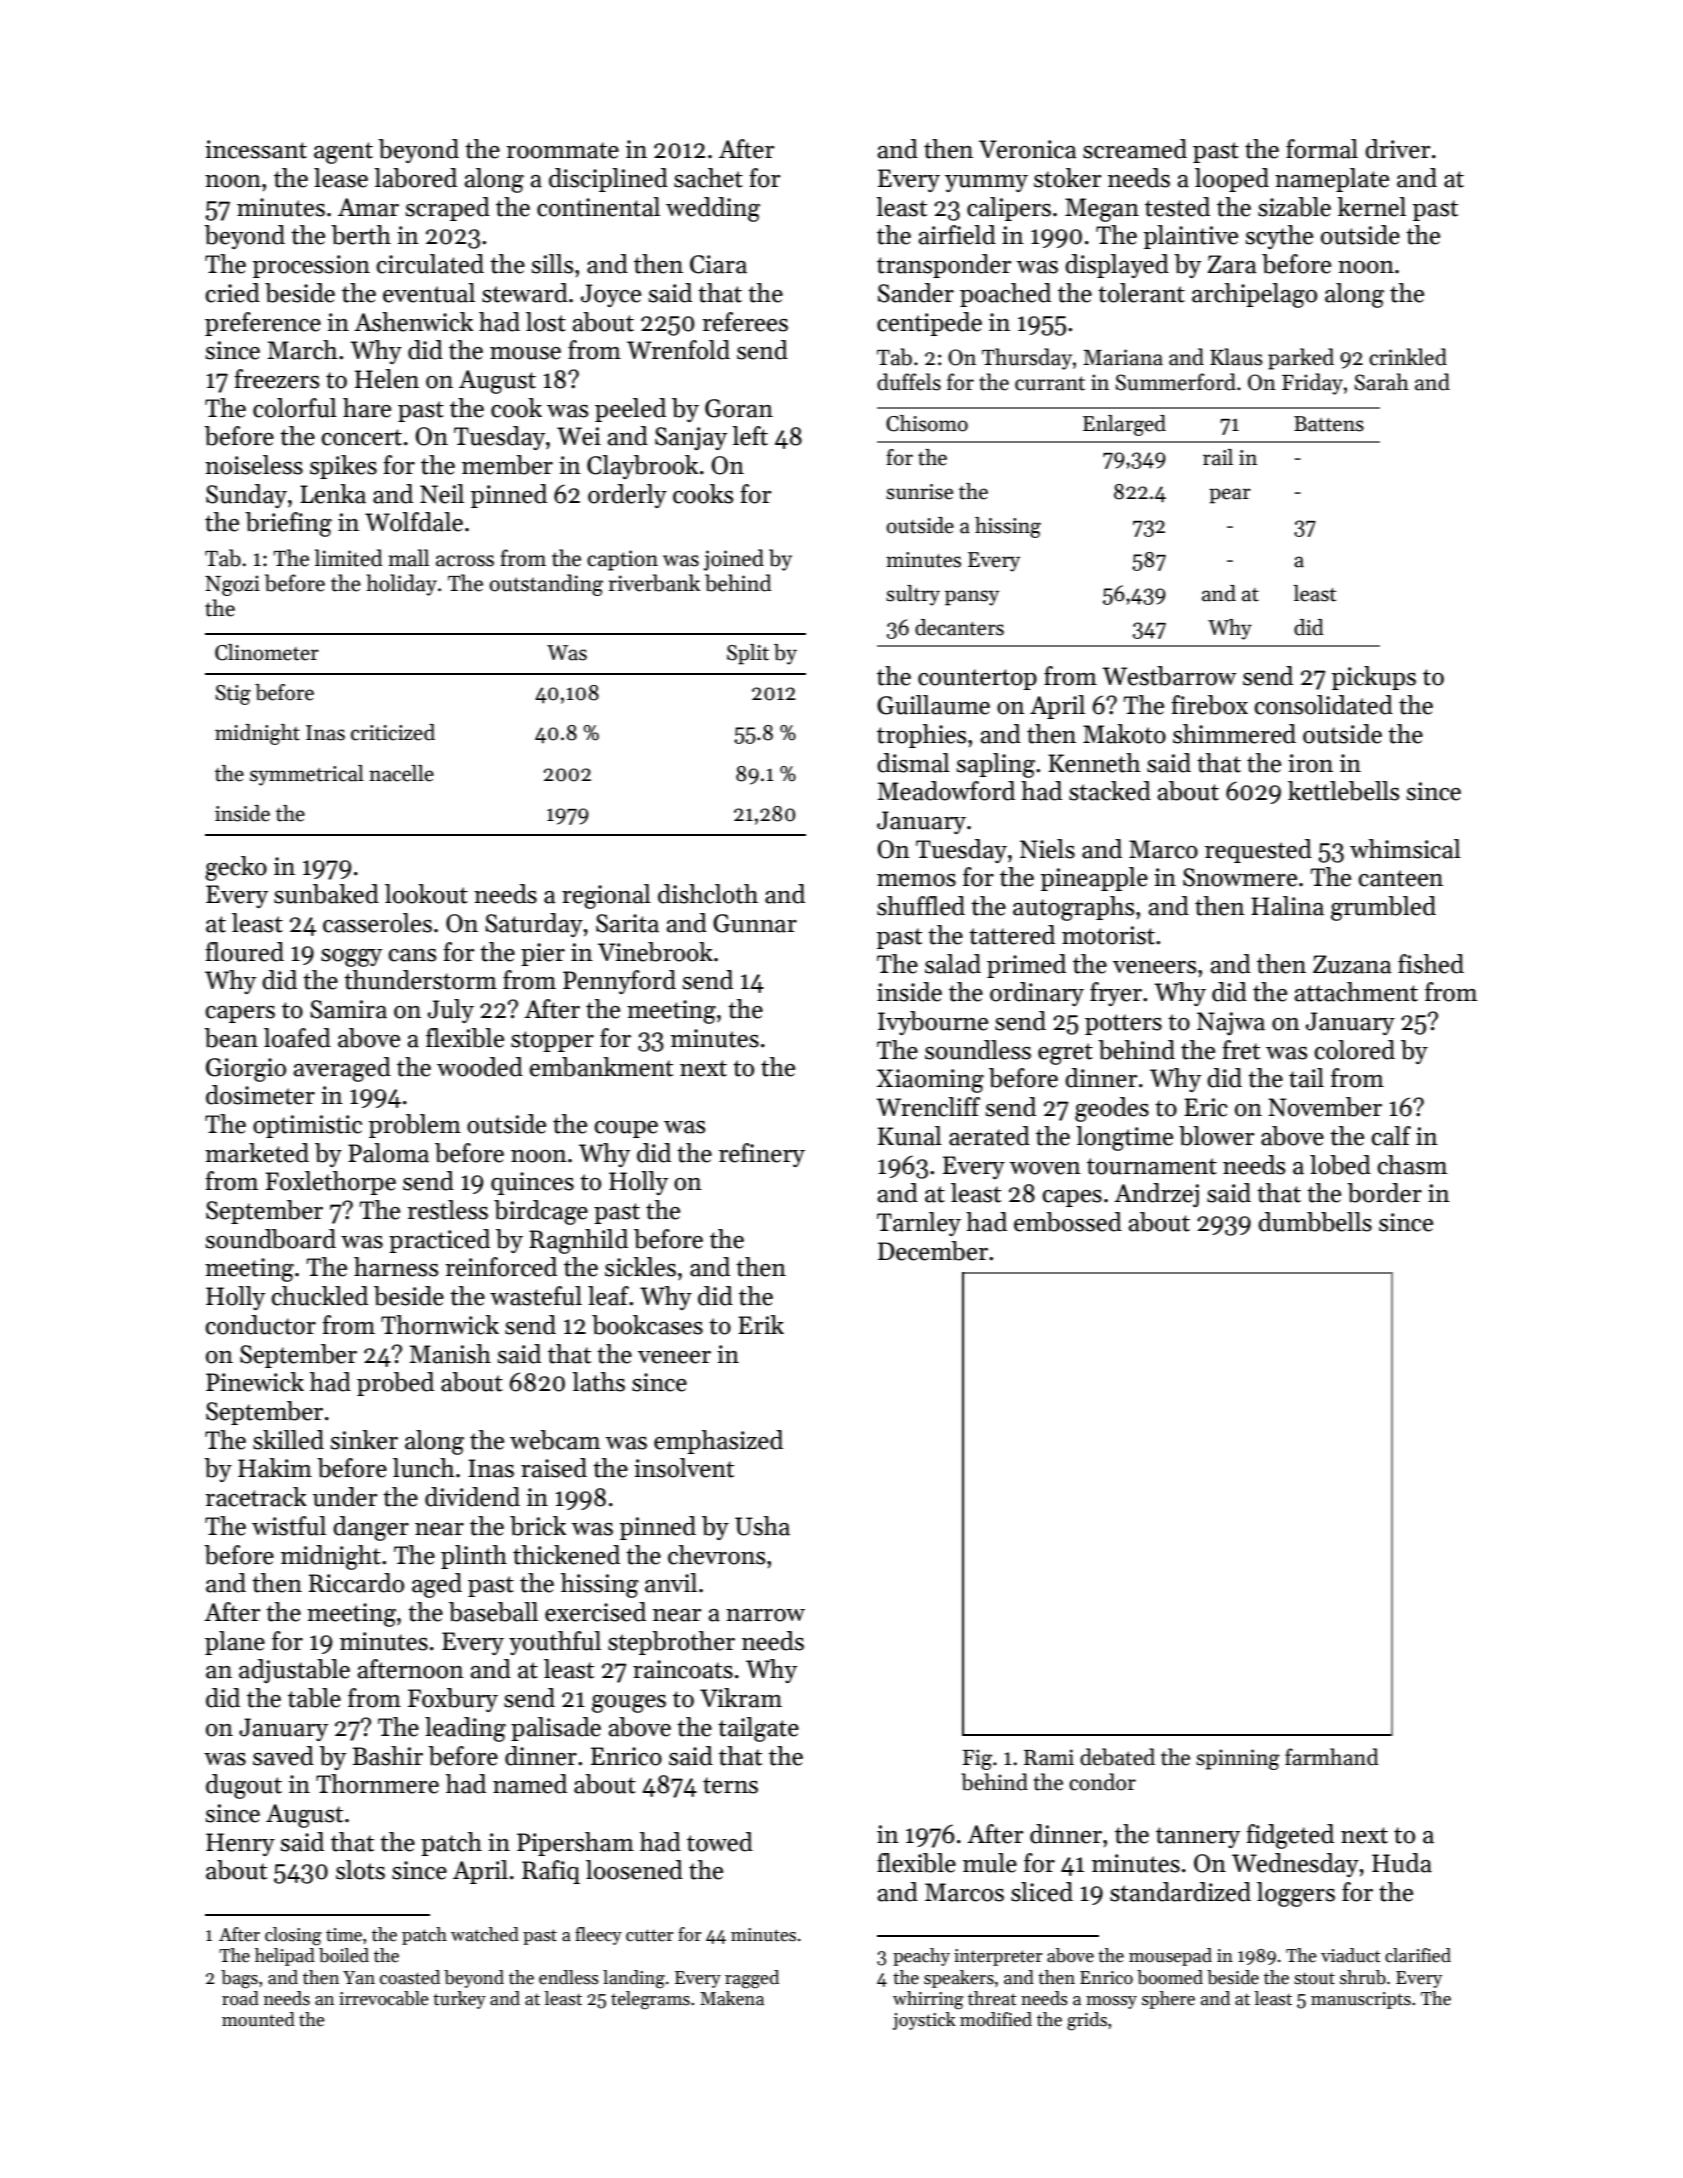 The image size is (1683, 2178). What do you see at coordinates (415, 178) in the screenshot?
I see `labored` at bounding box center [415, 178].
